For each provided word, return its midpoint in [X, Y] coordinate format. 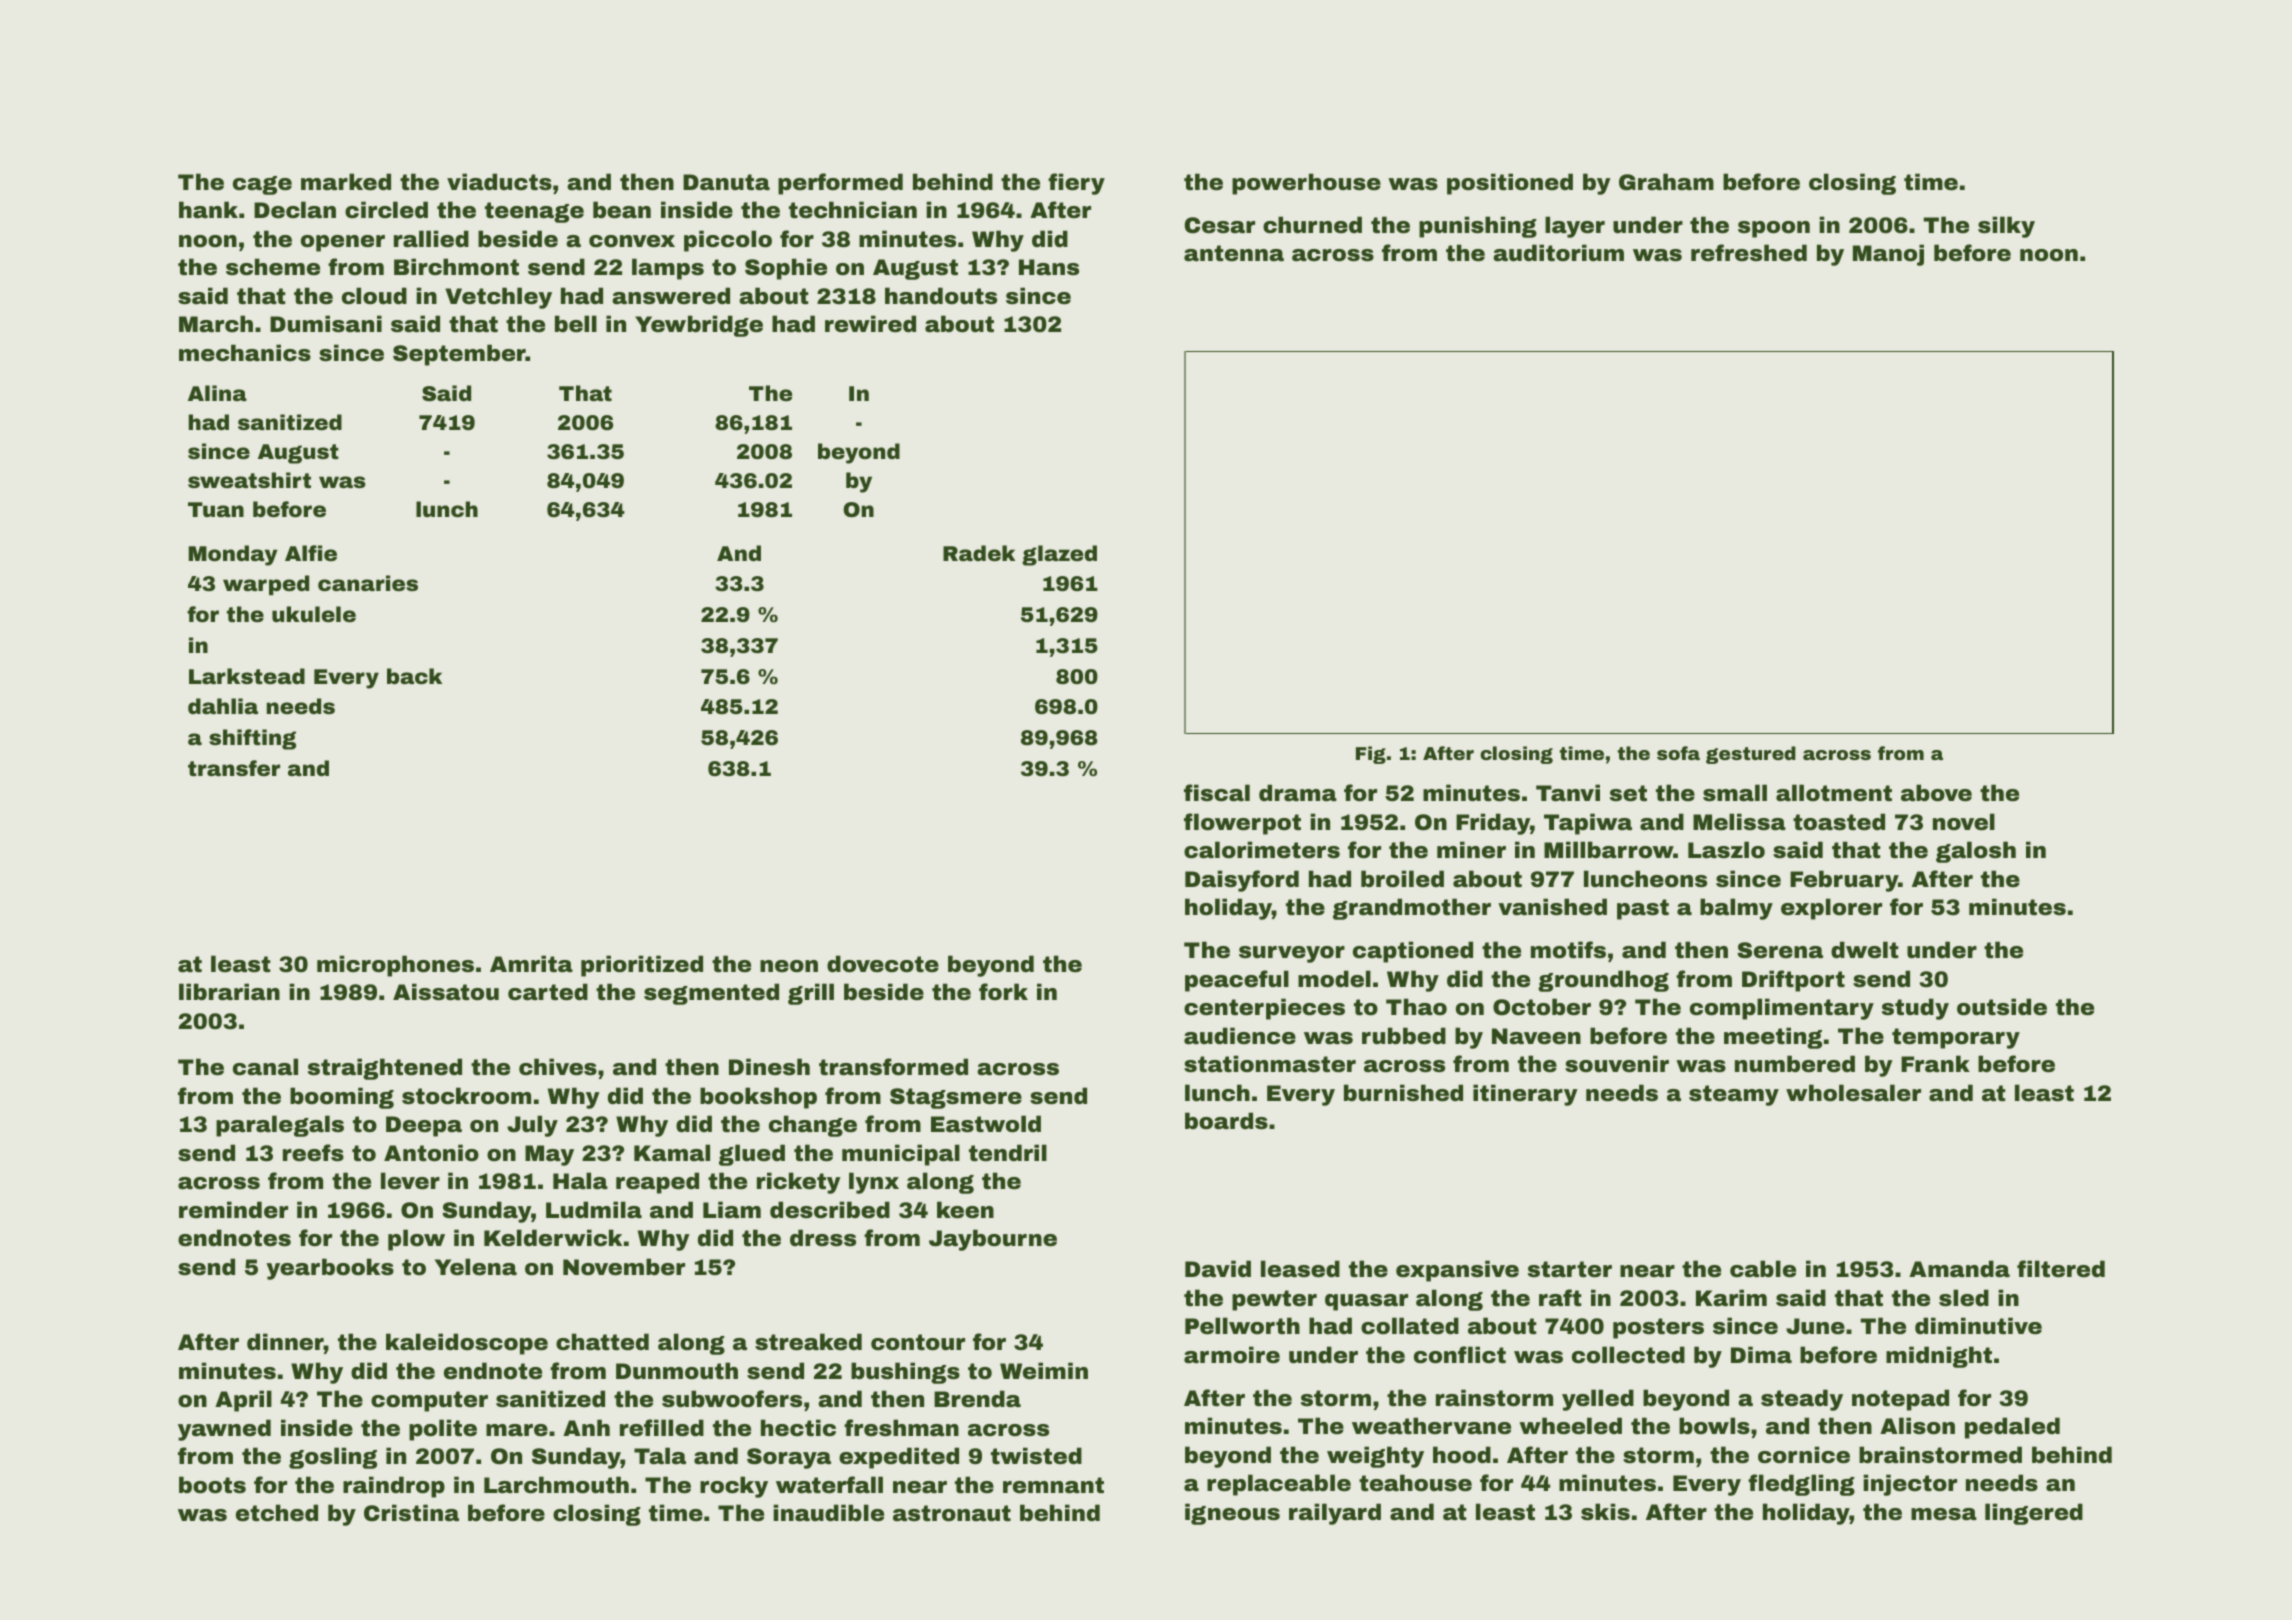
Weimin [1044, 1370]
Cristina [411, 1512]
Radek [979, 553]
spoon [1774, 229]
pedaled [2012, 1428]
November [624, 1267]
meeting [1773, 1038]
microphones [395, 966]
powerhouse [1306, 184]
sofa [1678, 753]
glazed [1059, 555]
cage [262, 185]
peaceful [1237, 981]
